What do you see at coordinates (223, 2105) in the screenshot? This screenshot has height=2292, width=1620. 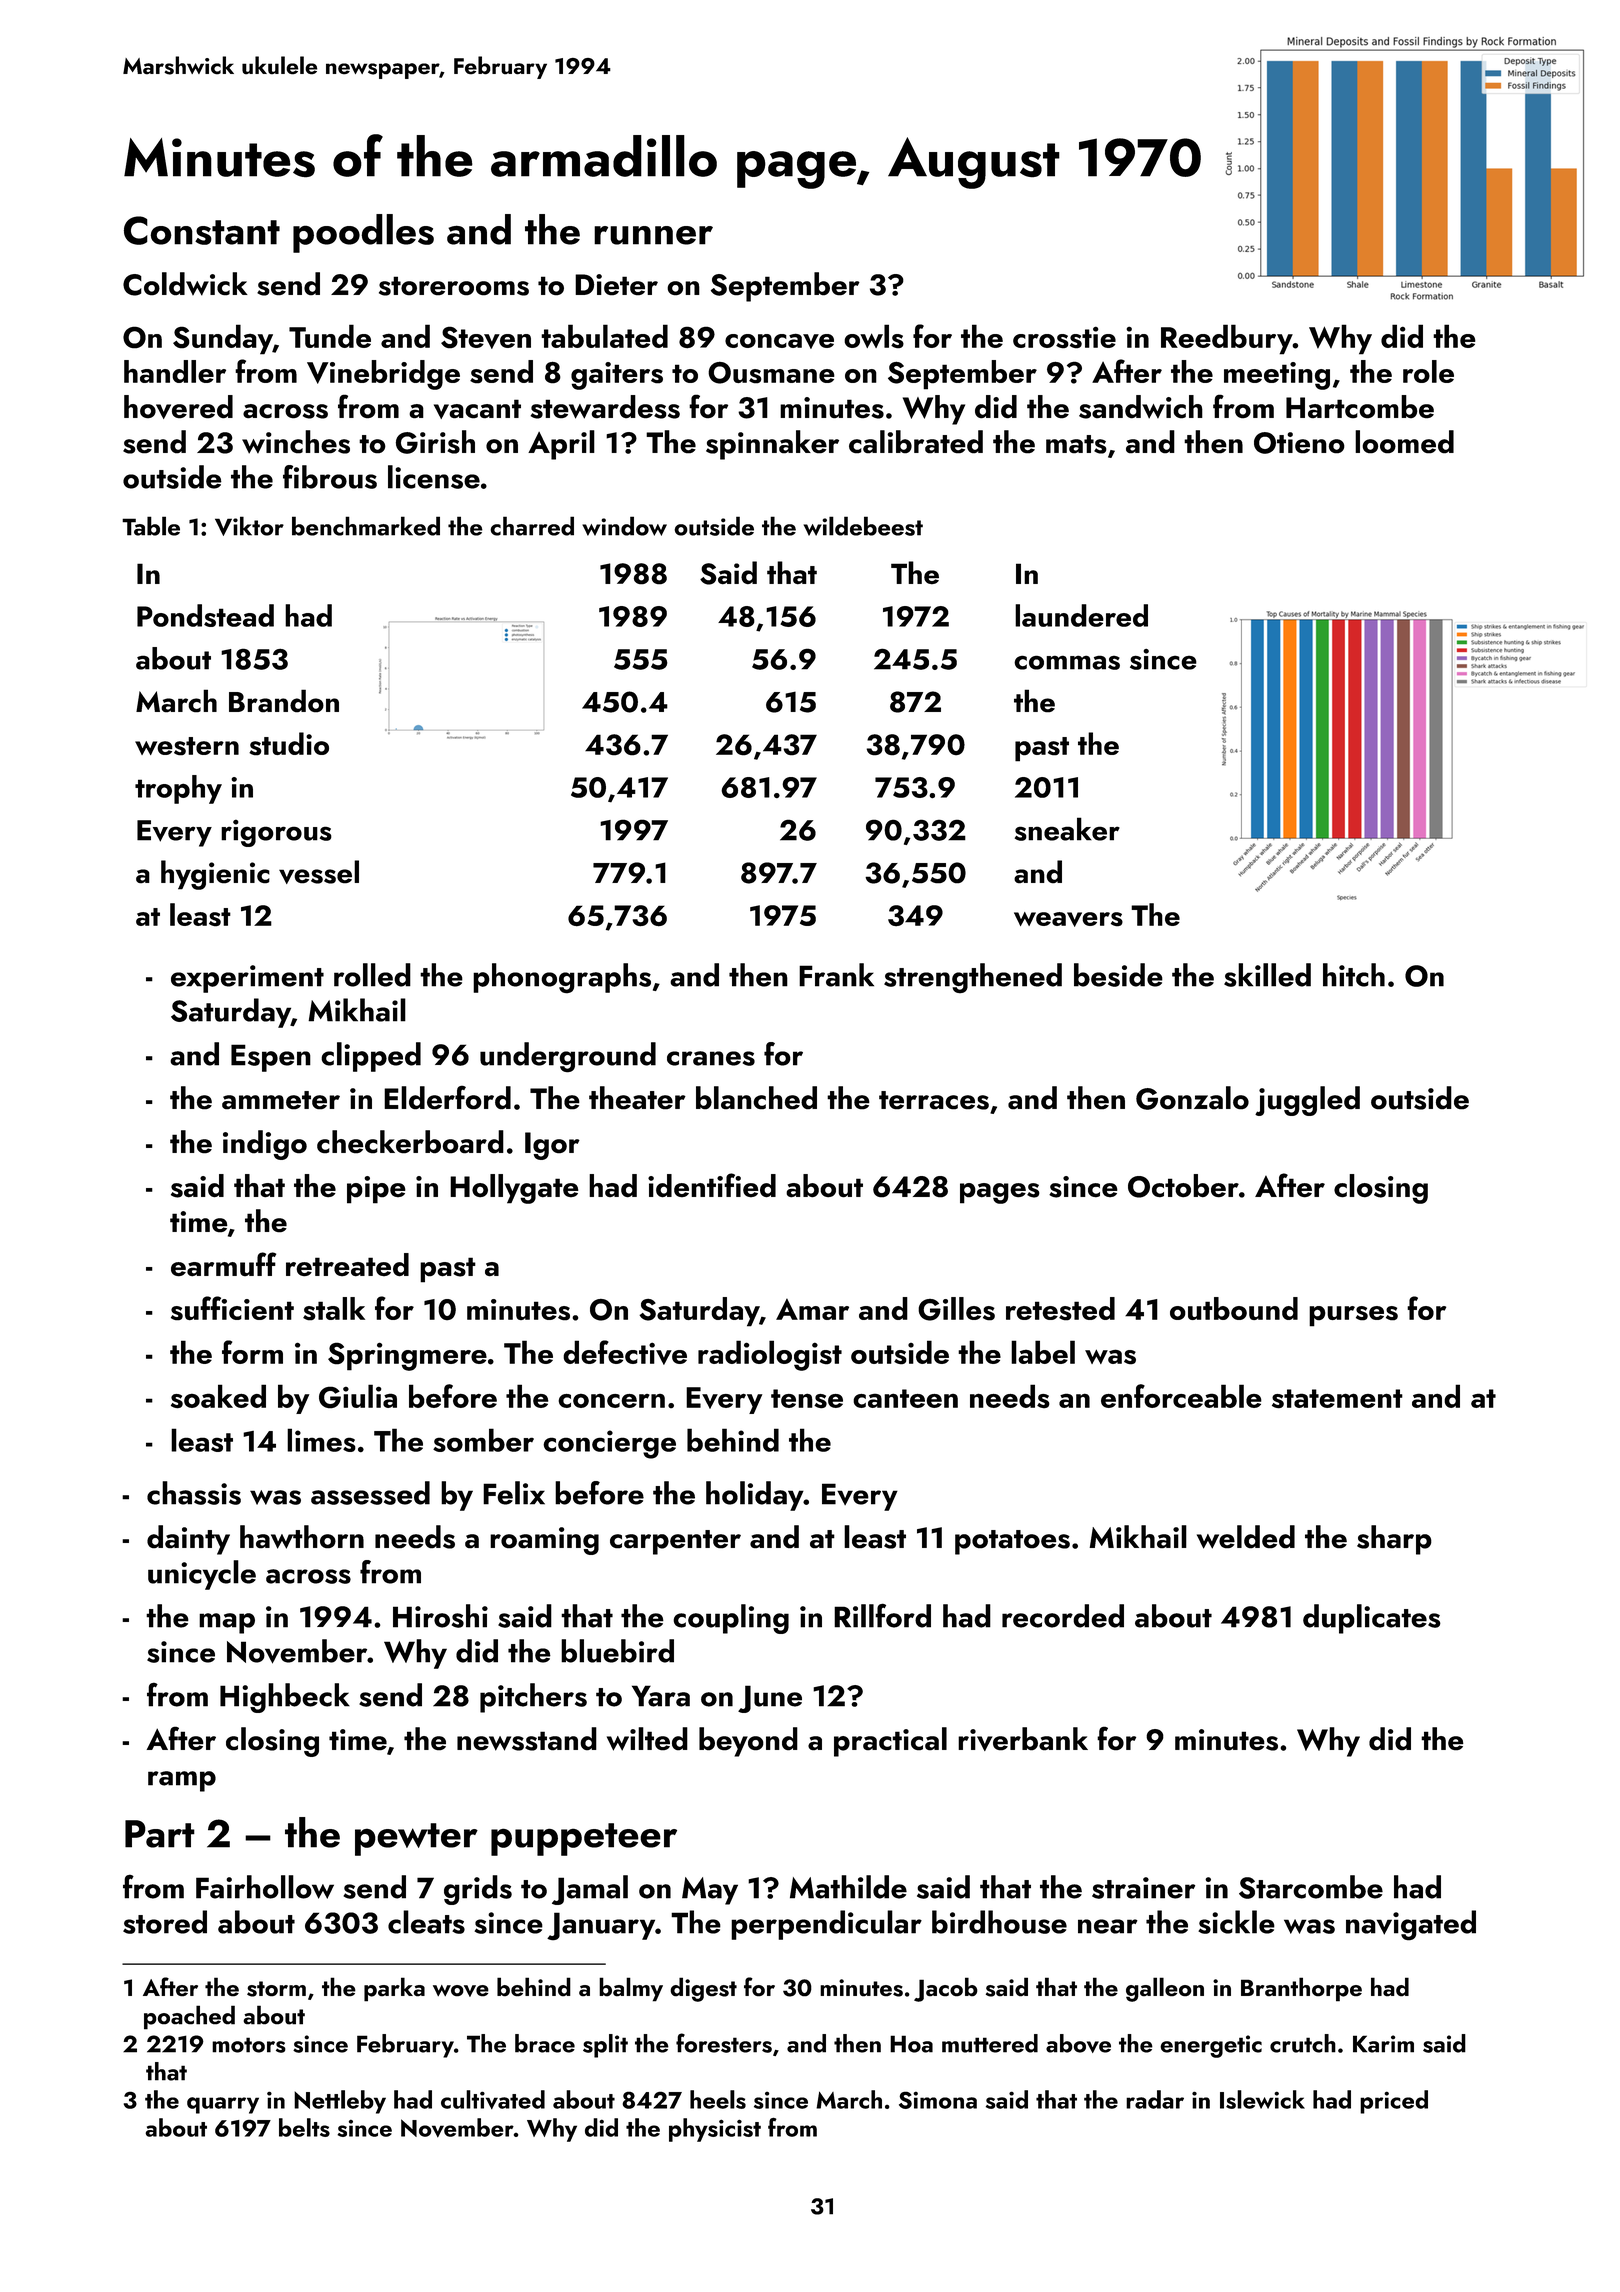 I see `quarry` at bounding box center [223, 2105].
